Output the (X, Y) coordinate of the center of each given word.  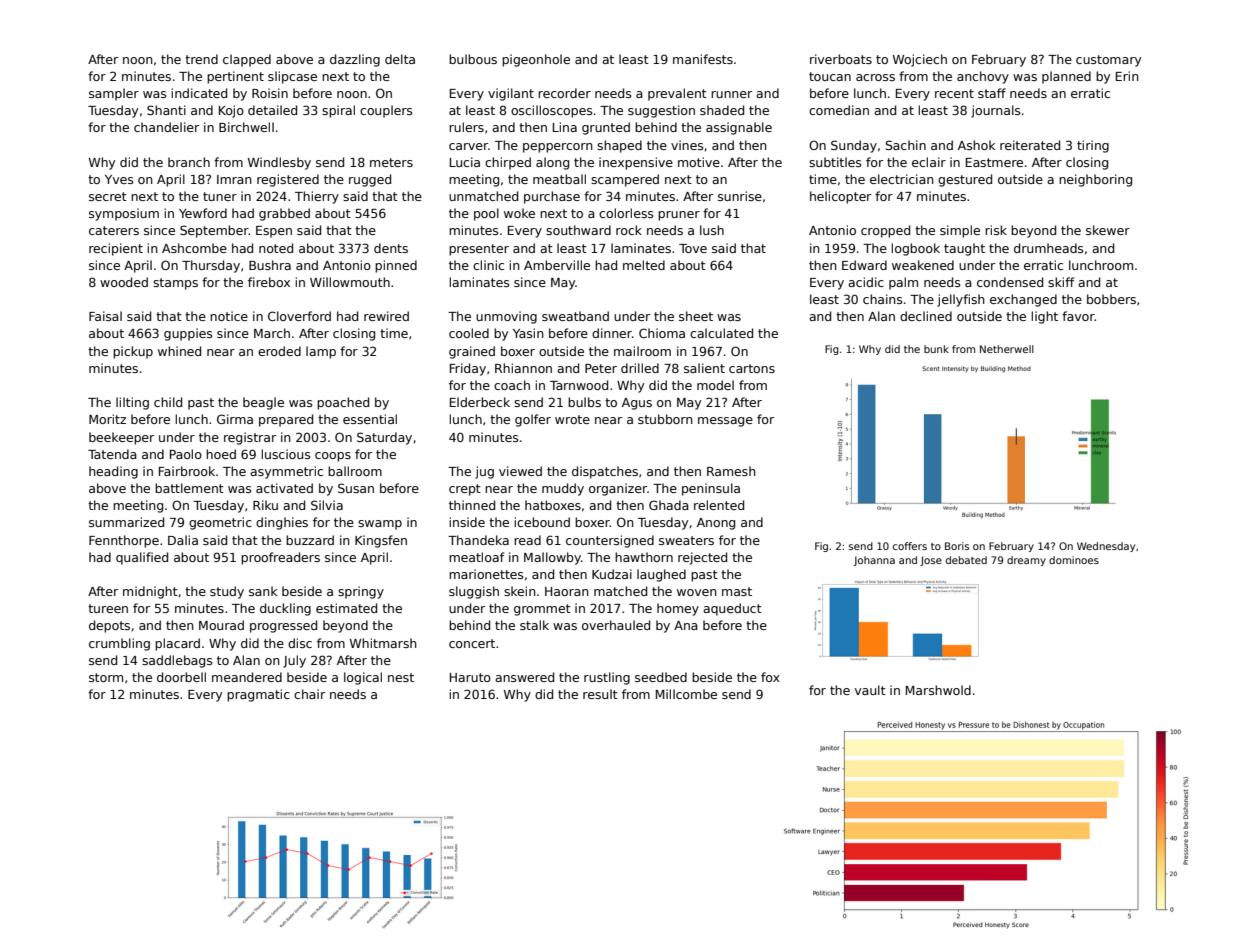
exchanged (1023, 300)
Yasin (528, 333)
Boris (957, 546)
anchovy (983, 77)
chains (883, 299)
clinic (488, 265)
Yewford (203, 213)
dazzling (355, 60)
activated (284, 488)
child (168, 402)
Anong (716, 524)
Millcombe (686, 694)
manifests (703, 59)
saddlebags (177, 661)
